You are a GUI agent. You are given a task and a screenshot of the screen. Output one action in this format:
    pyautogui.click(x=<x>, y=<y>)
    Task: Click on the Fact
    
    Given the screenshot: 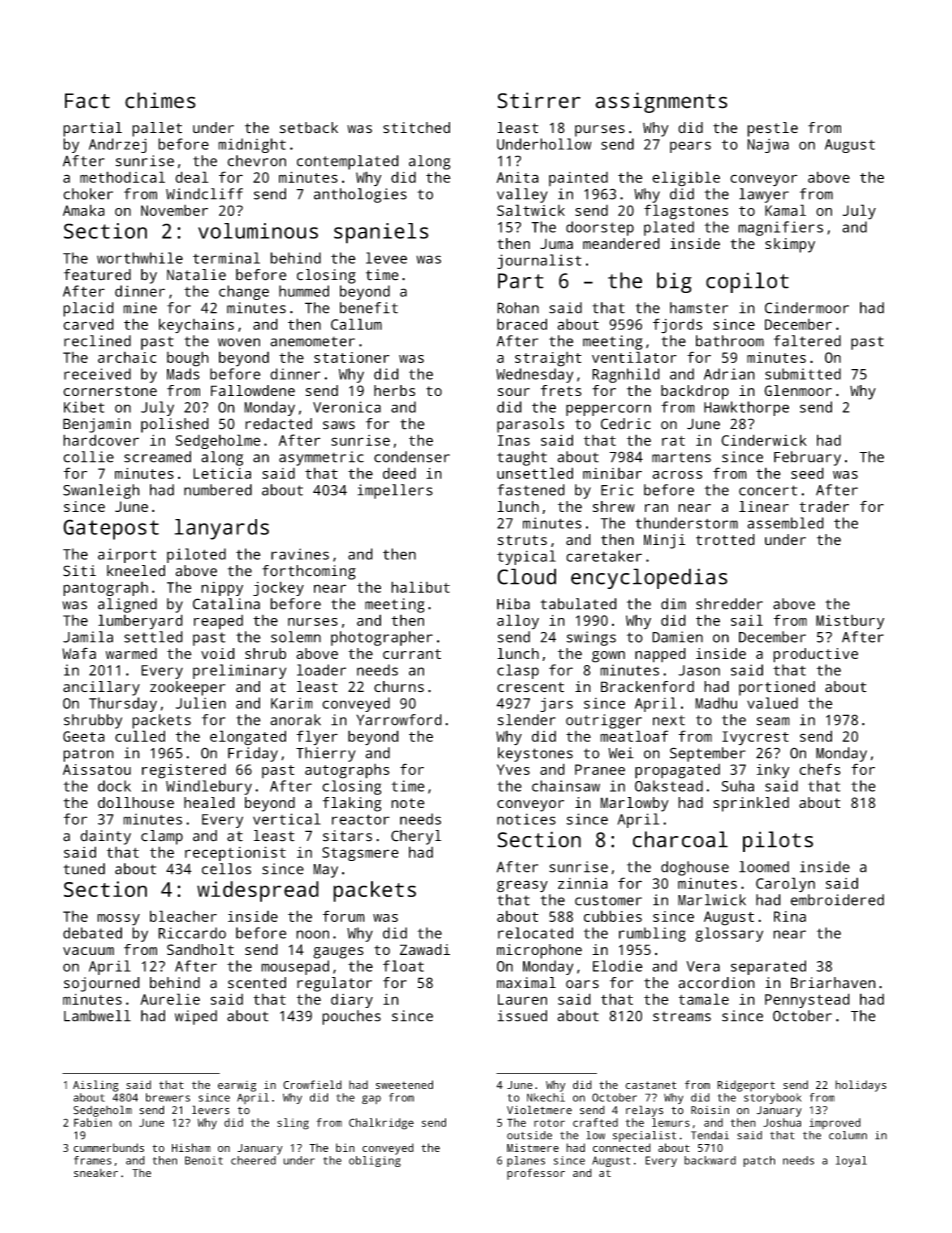 What is the action you would take?
    pyautogui.click(x=87, y=101)
